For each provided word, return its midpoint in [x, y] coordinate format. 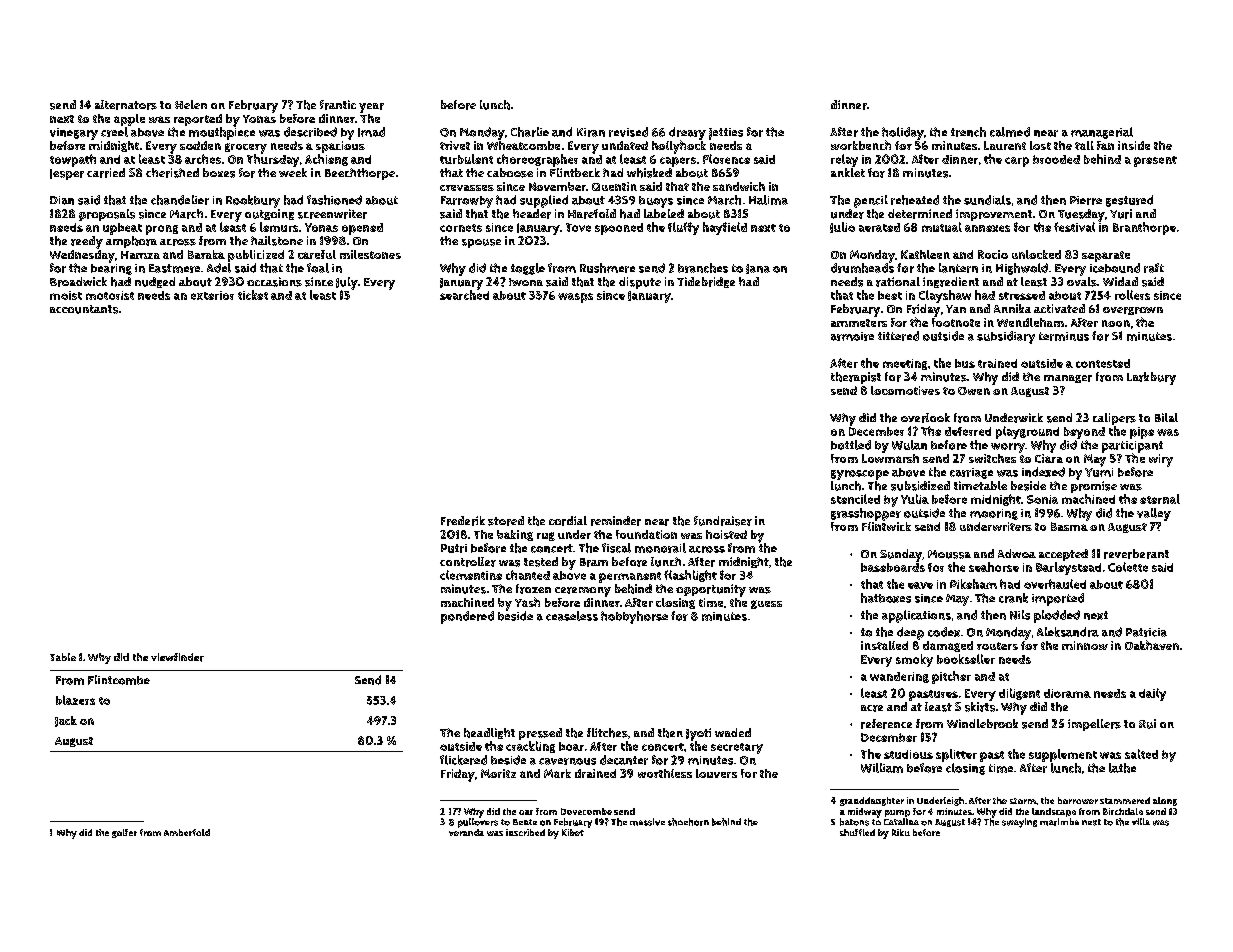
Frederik [463, 521]
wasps [575, 298]
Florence [726, 159]
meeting [905, 364]
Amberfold [187, 832]
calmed [1010, 132]
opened [362, 229]
